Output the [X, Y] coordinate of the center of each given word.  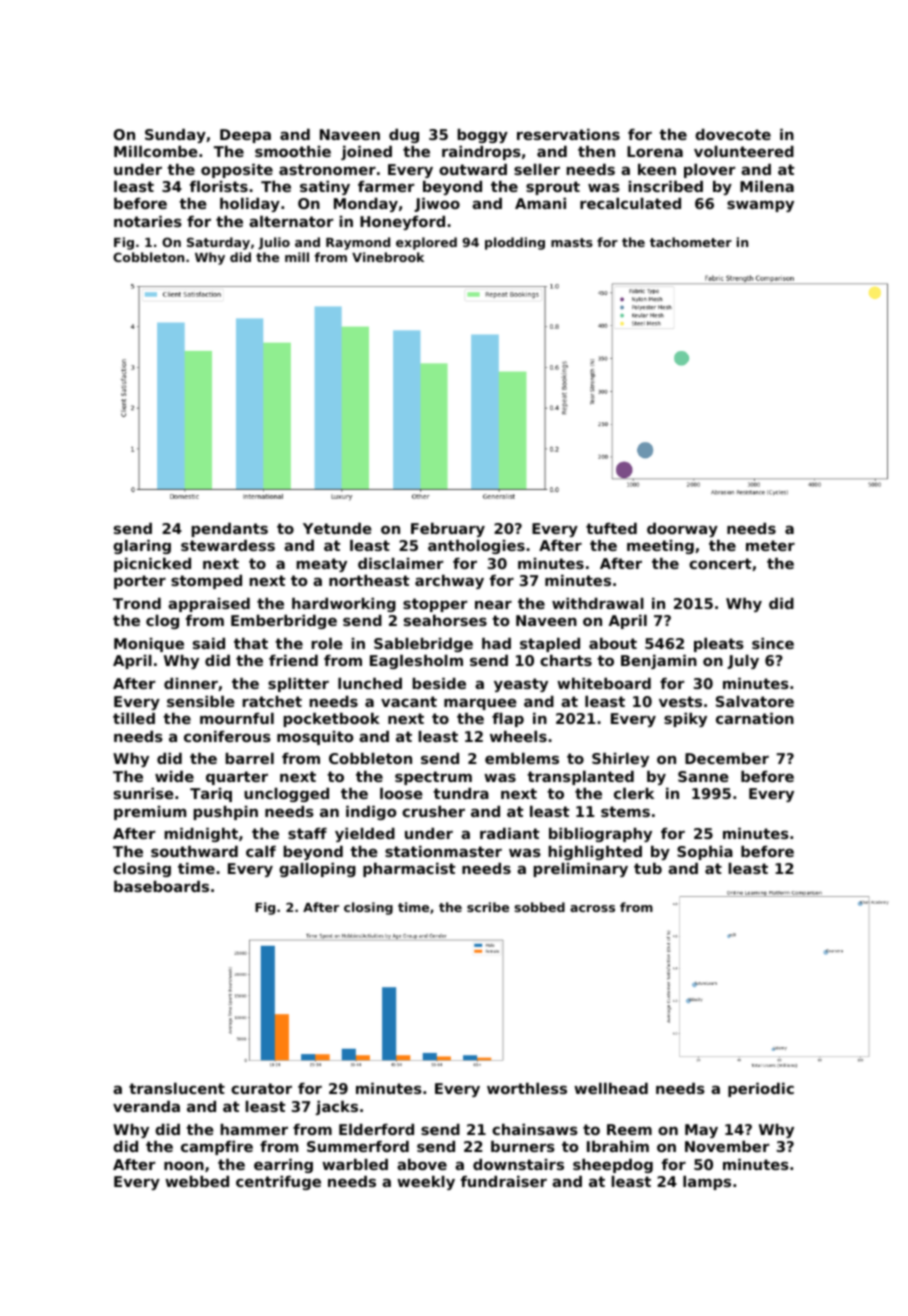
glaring [142, 547]
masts [572, 242]
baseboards [161, 886]
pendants [229, 530]
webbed [197, 1181]
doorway [682, 530]
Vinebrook [388, 257]
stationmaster [443, 851]
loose [401, 793]
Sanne [703, 776]
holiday [250, 205]
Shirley [620, 760]
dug [404, 136]
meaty [321, 565]
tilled [134, 718]
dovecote [733, 134]
